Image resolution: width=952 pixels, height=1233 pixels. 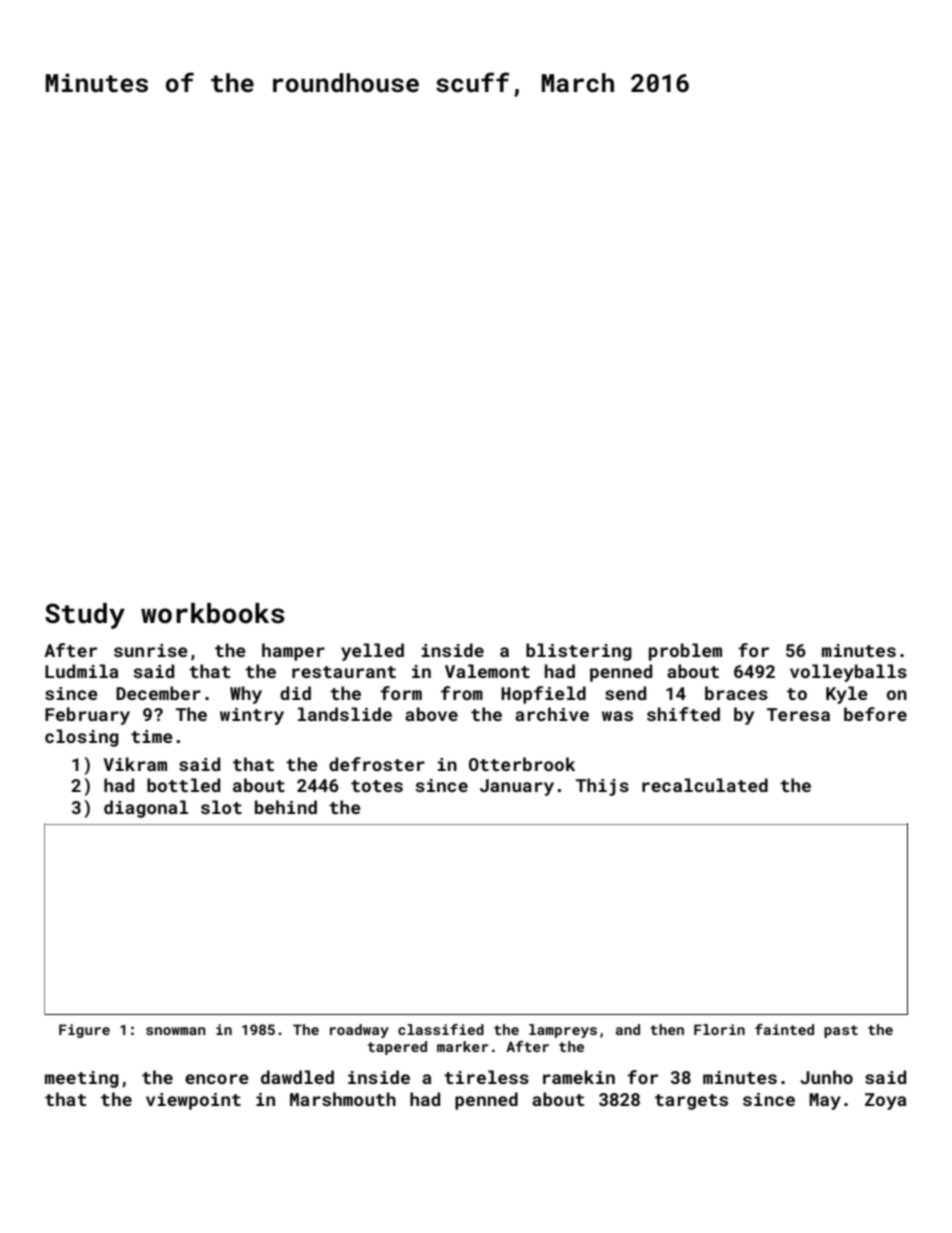 I want to click on Florin, so click(x=719, y=1029).
